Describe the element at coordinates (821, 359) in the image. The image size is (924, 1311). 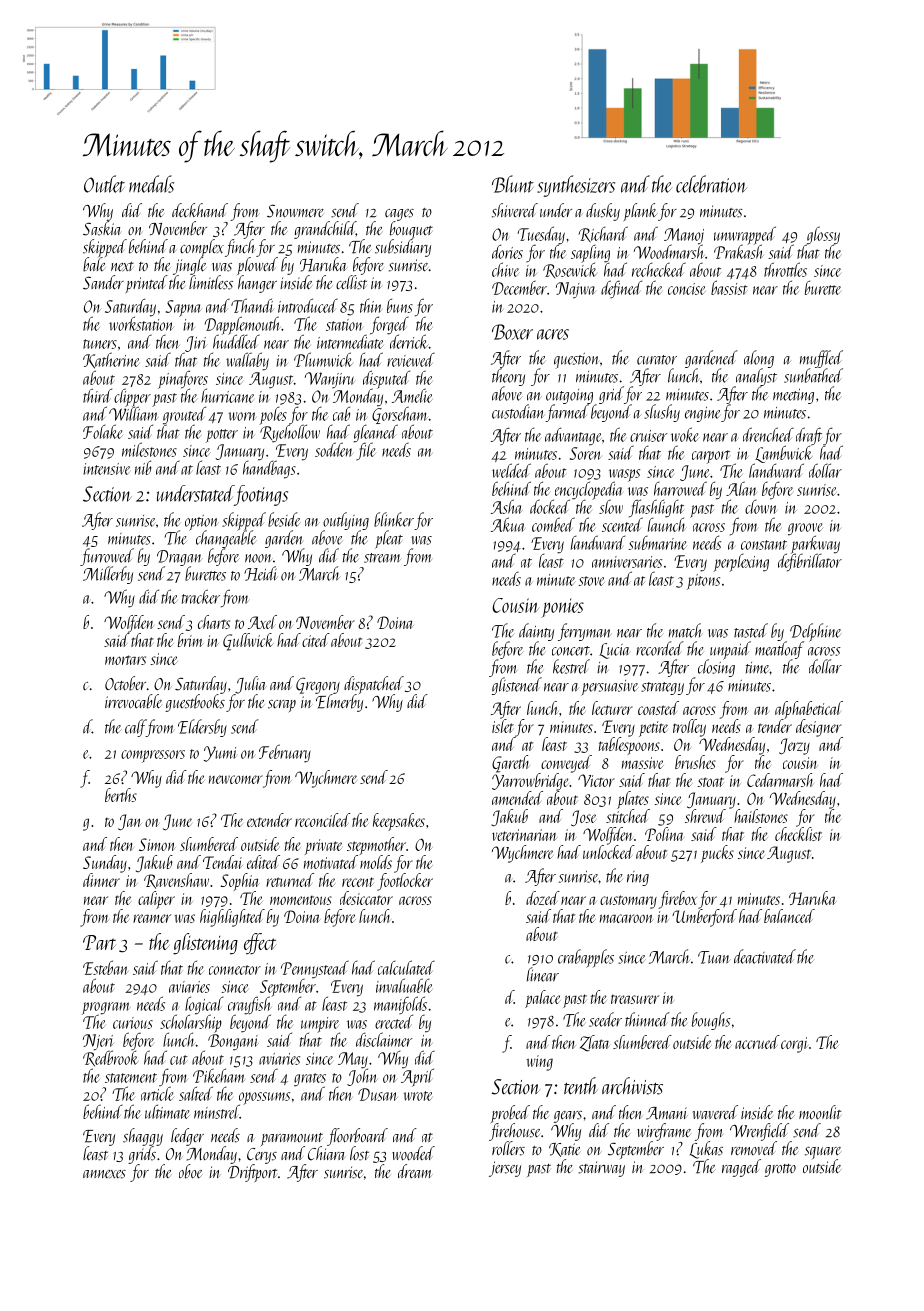
I see `muffled` at that location.
